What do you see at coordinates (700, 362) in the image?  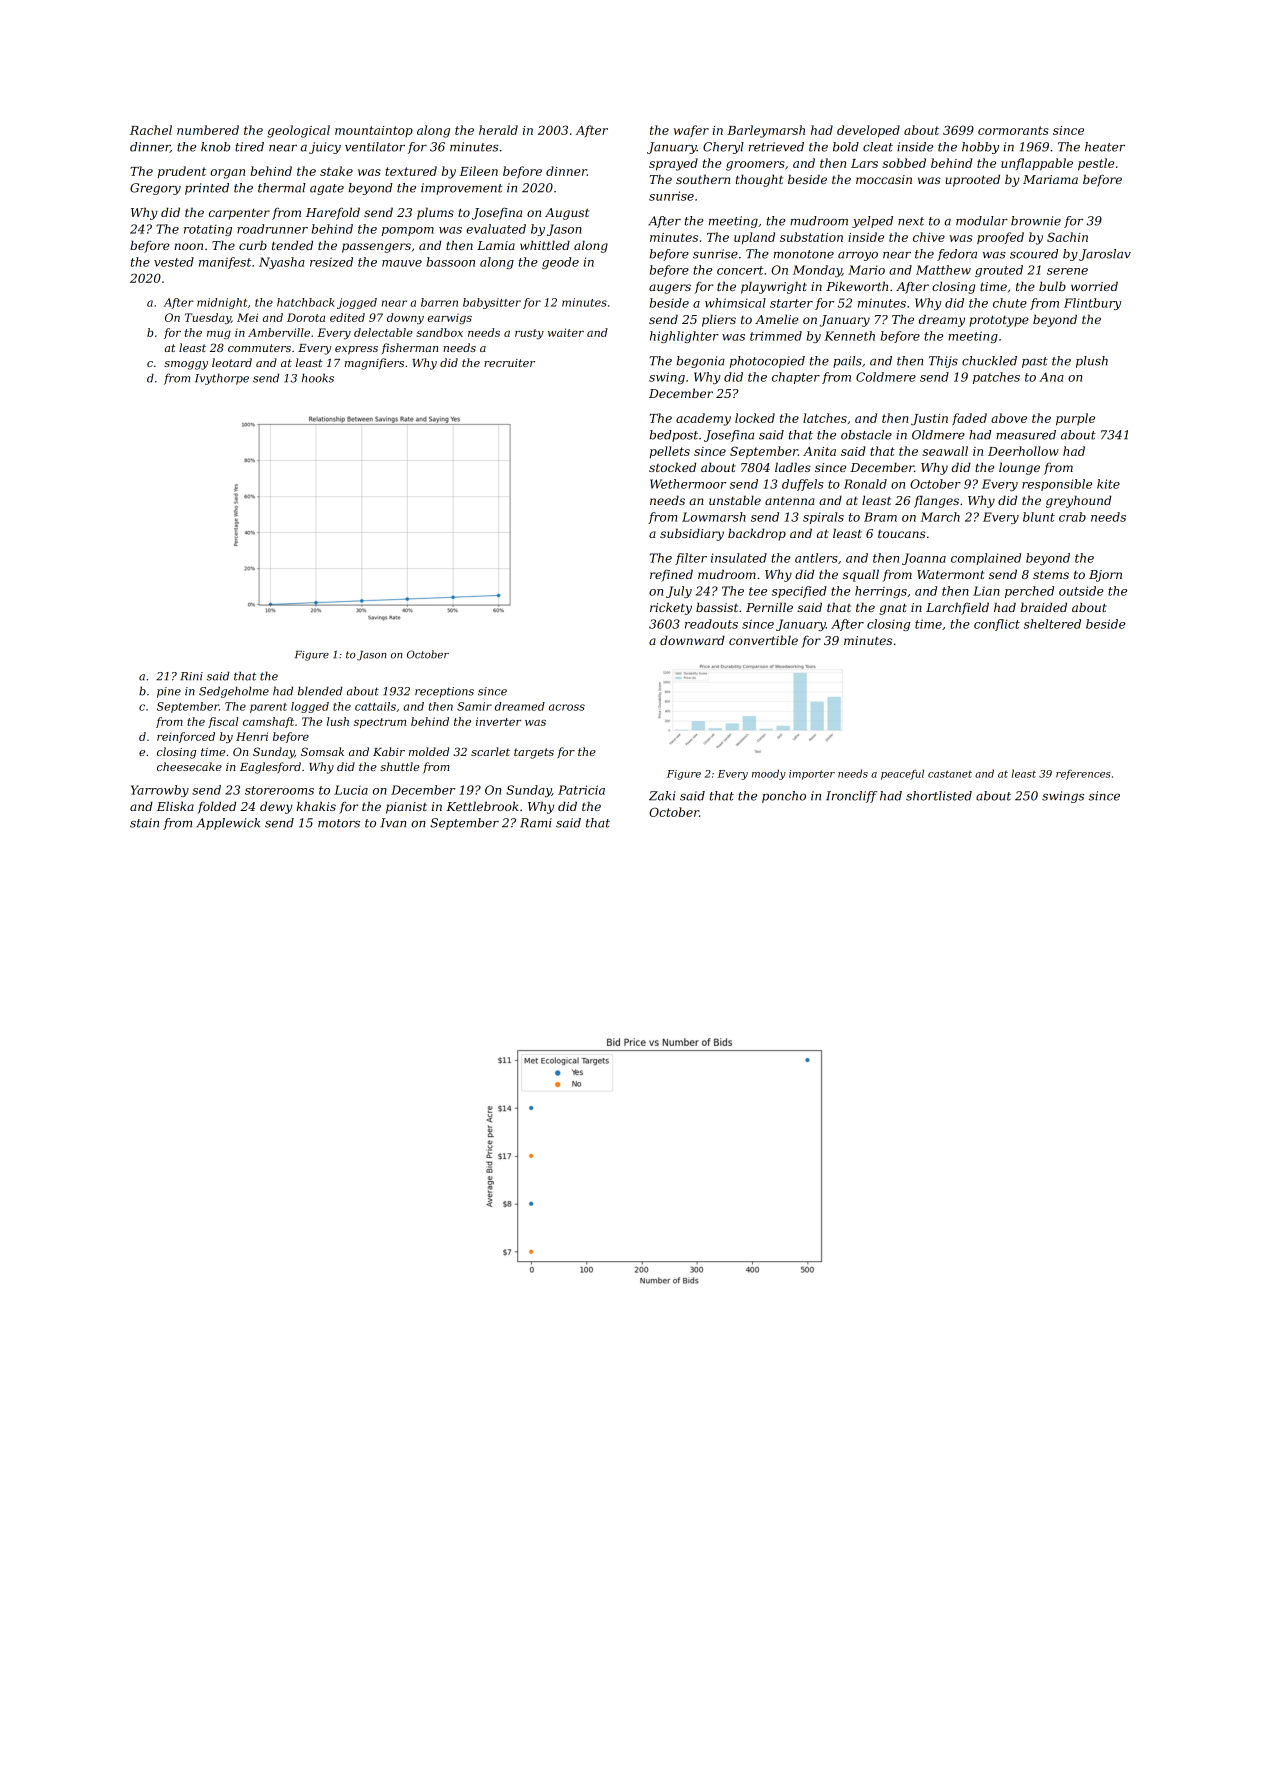 I see `begonia` at bounding box center [700, 362].
